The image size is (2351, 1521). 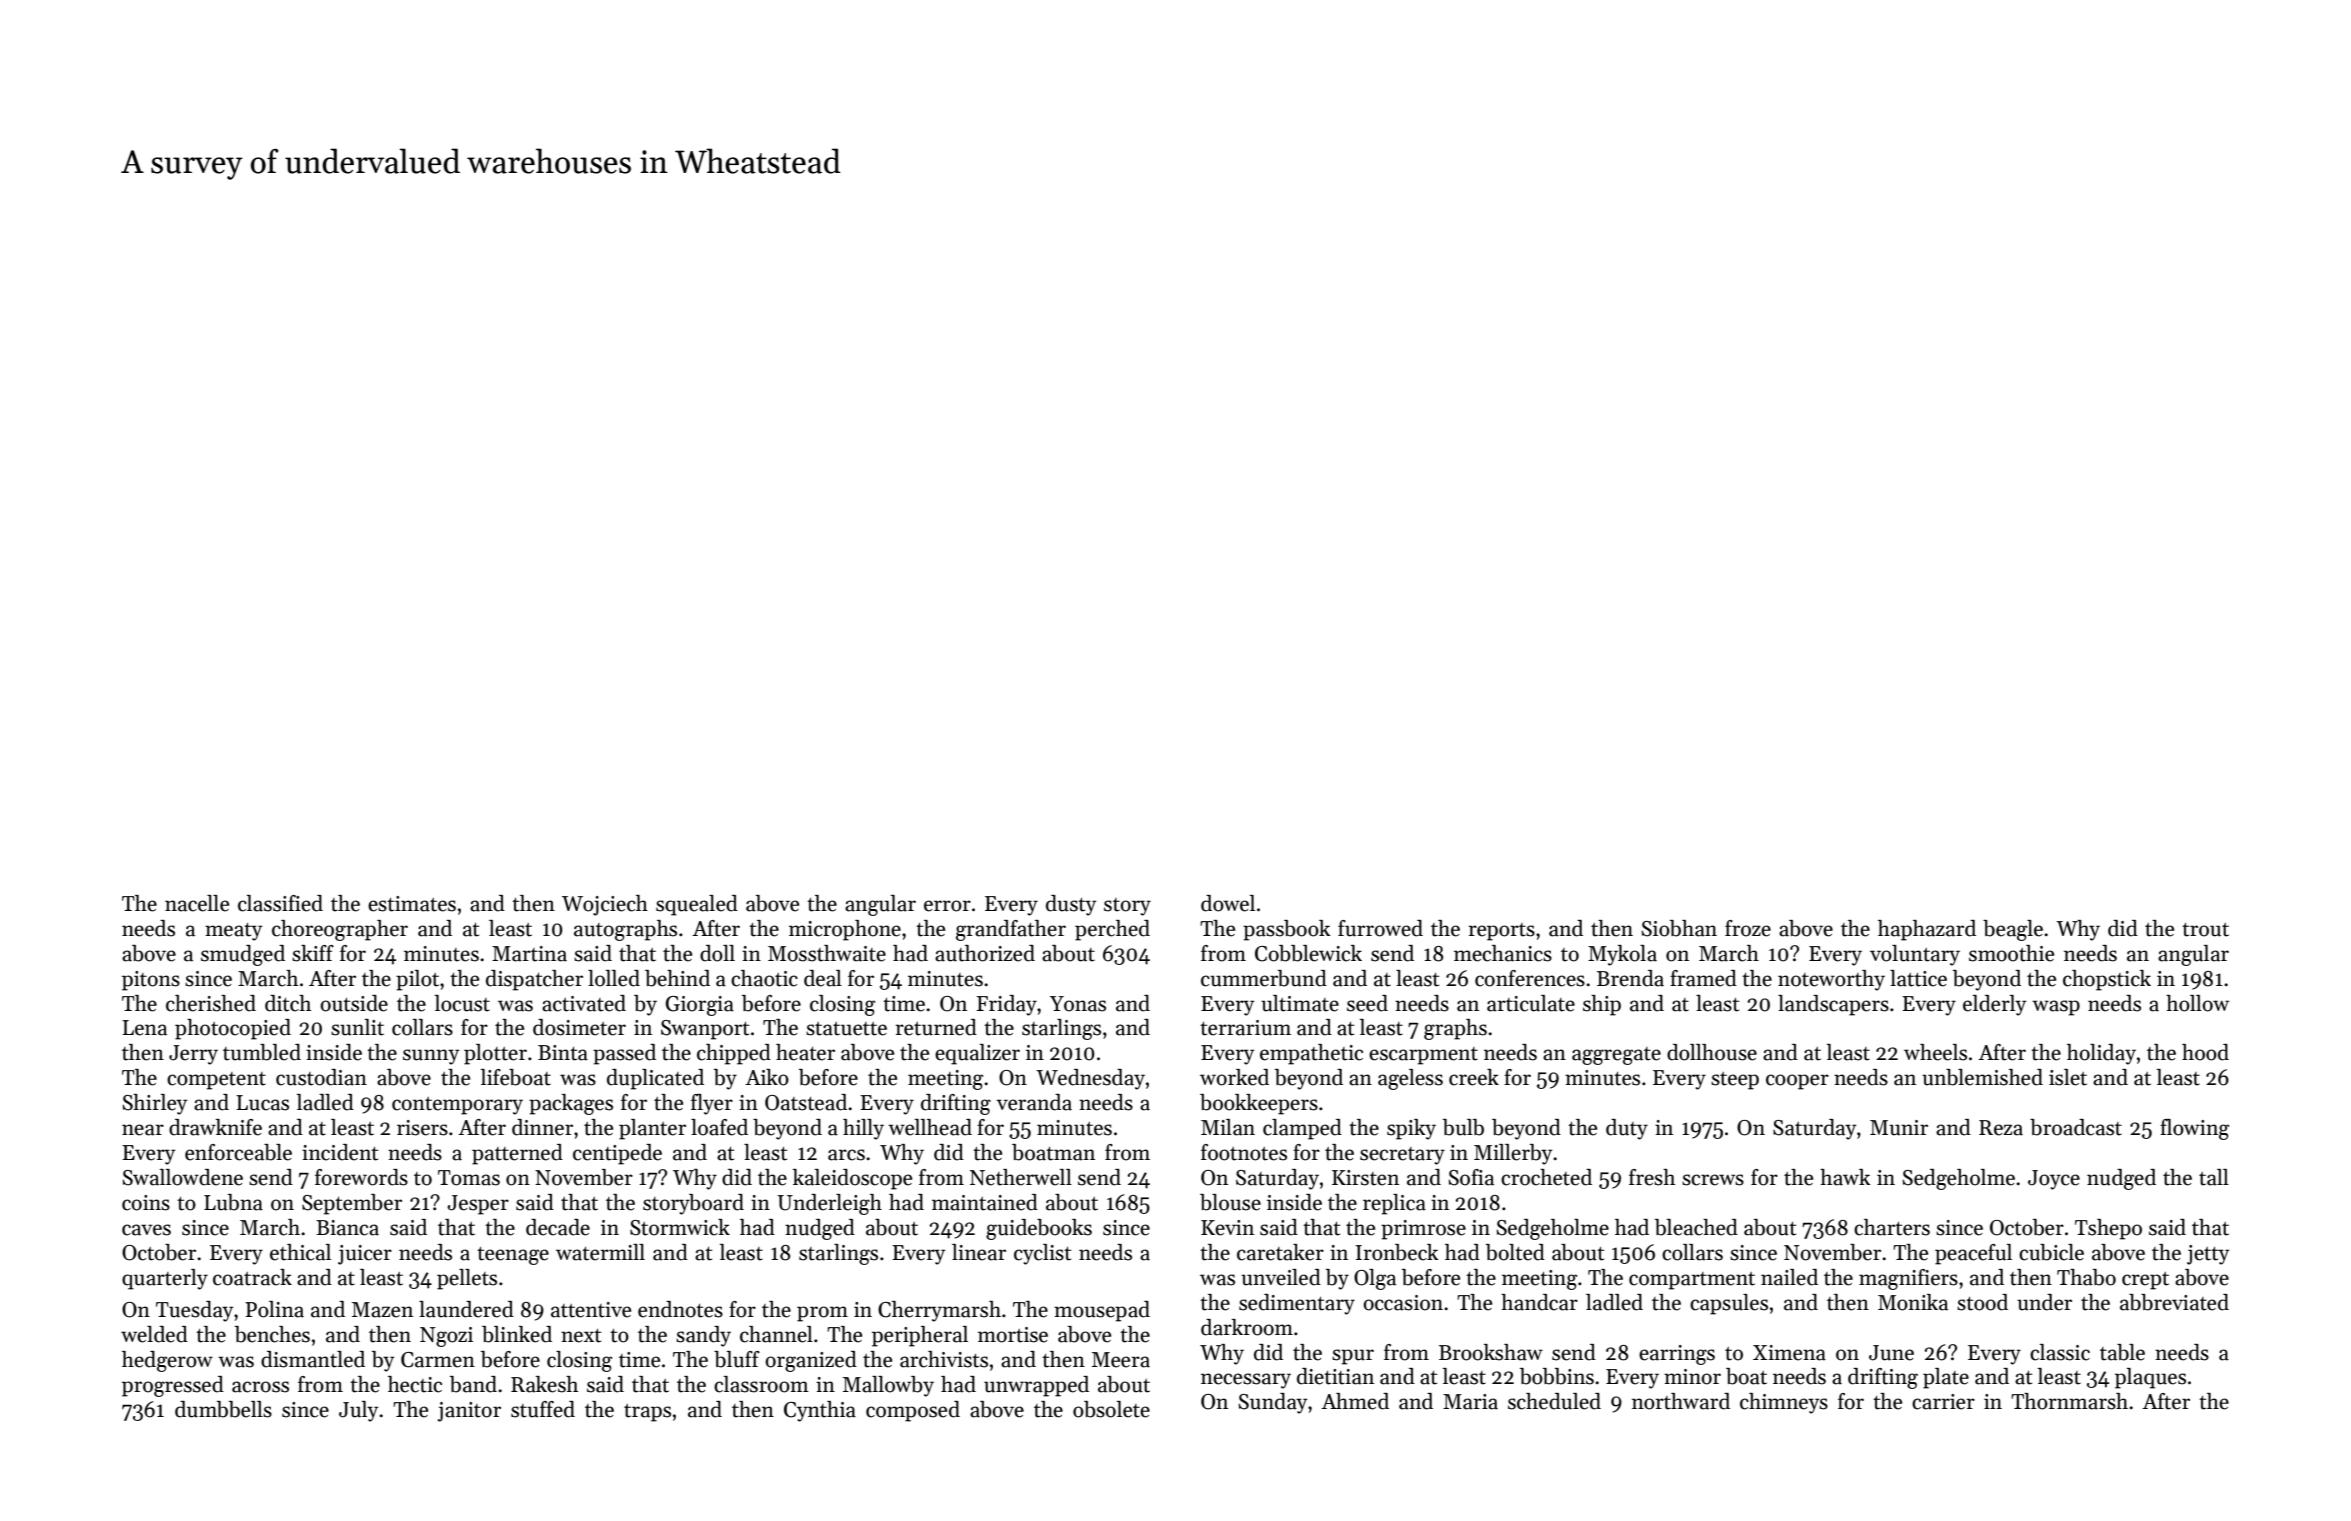 I want to click on veranda, so click(x=1034, y=1102).
